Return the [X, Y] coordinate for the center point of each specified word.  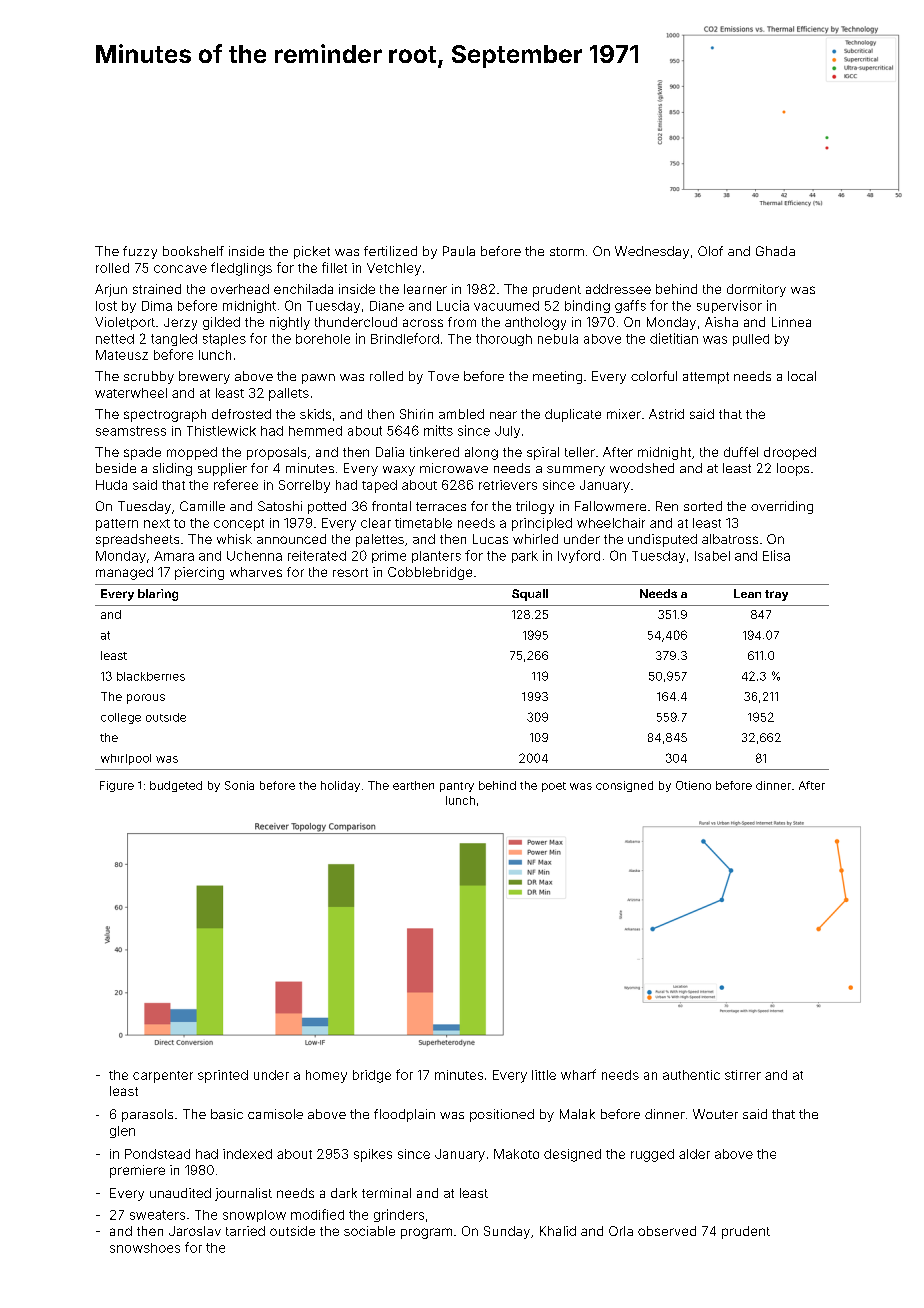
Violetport [125, 323]
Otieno [693, 785]
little [544, 1075]
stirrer [743, 1075]
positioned [502, 1115]
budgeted [176, 786]
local [802, 376]
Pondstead [157, 1154]
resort [350, 572]
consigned [624, 786]
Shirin [416, 414]
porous [146, 699]
